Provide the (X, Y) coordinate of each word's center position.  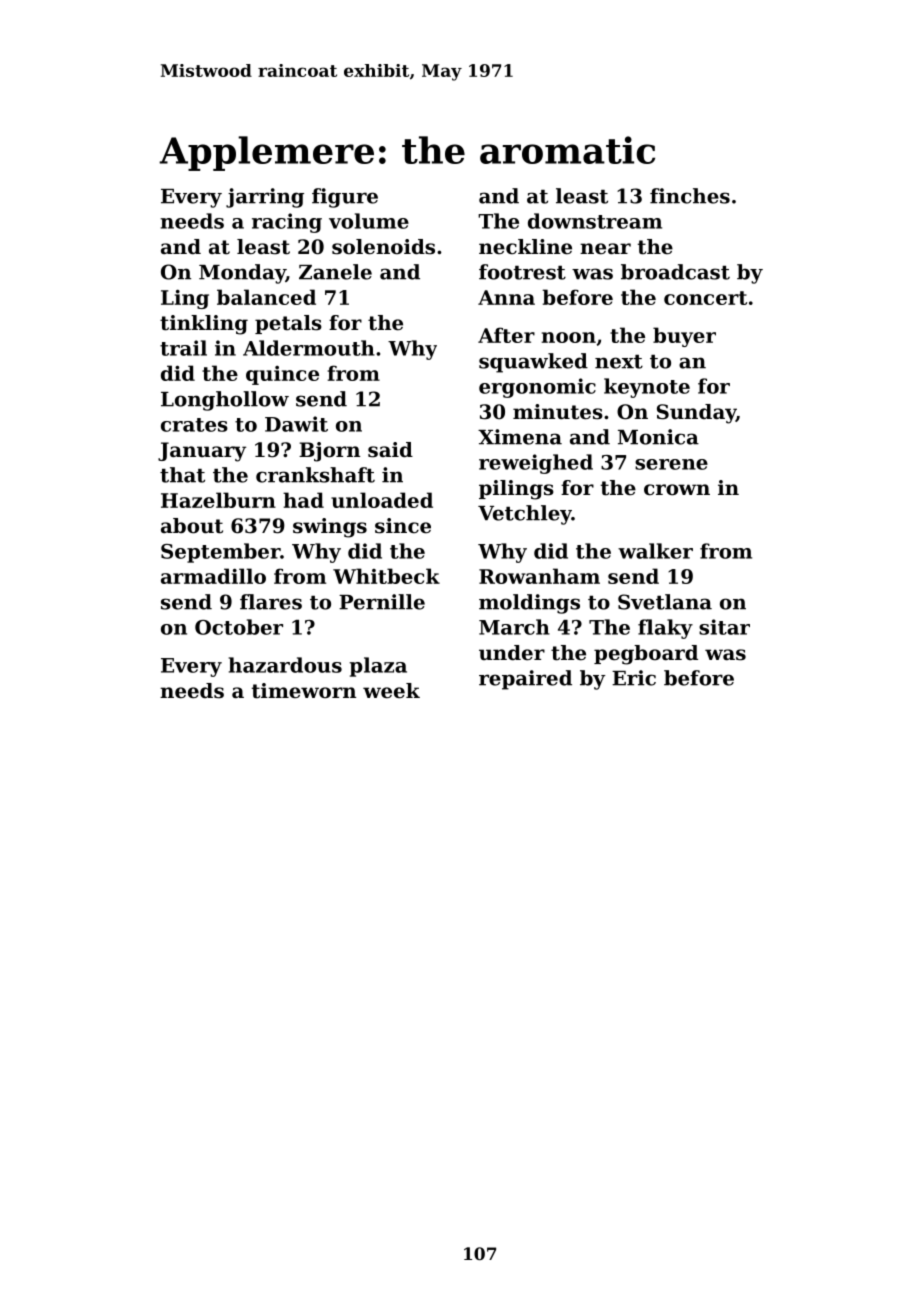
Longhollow (225, 401)
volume (369, 221)
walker (655, 551)
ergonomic (537, 388)
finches (690, 196)
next (619, 362)
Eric (634, 678)
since (403, 526)
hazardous (285, 665)
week (391, 691)
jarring (265, 198)
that (182, 475)
